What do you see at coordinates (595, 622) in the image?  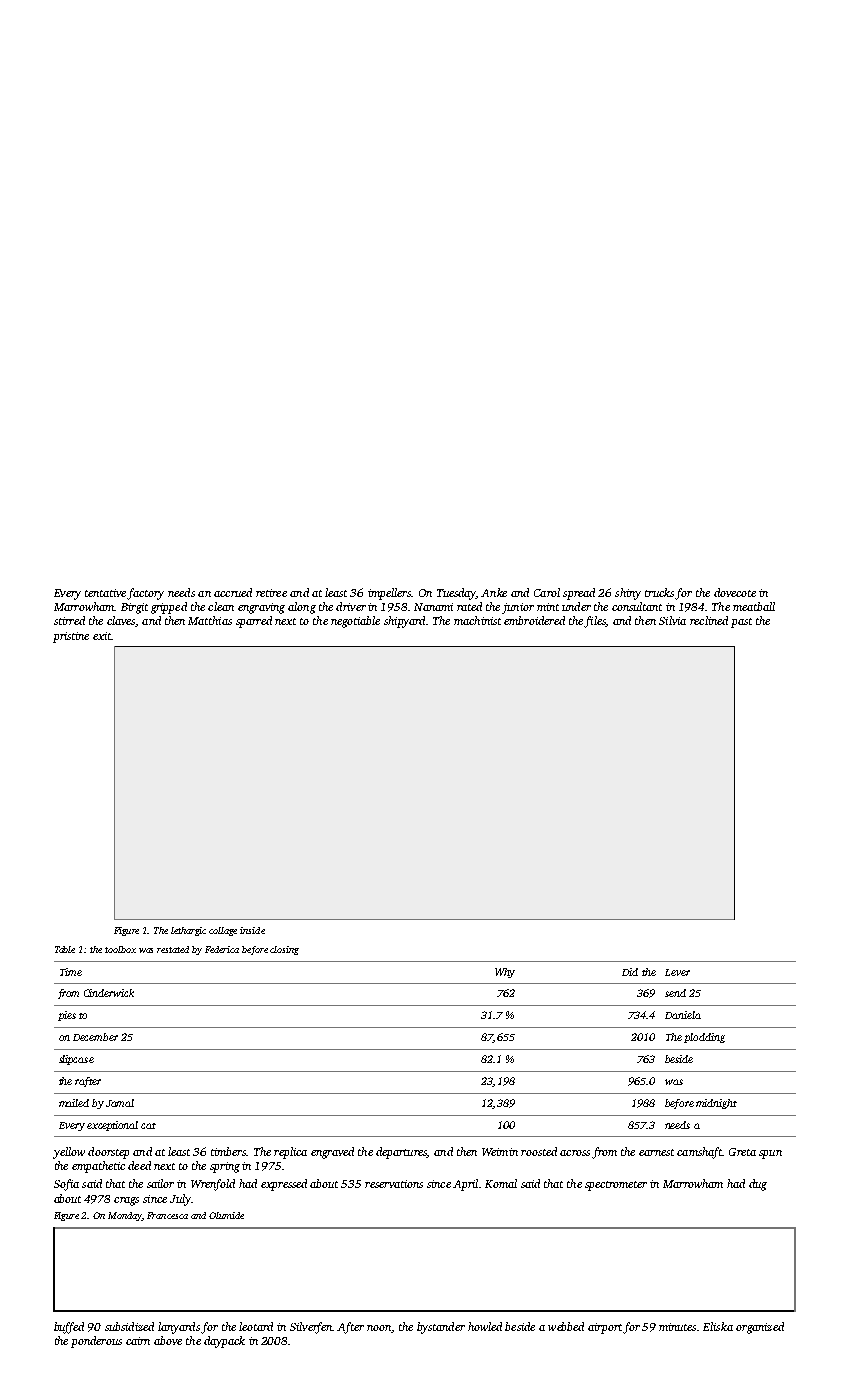 I see `files` at bounding box center [595, 622].
